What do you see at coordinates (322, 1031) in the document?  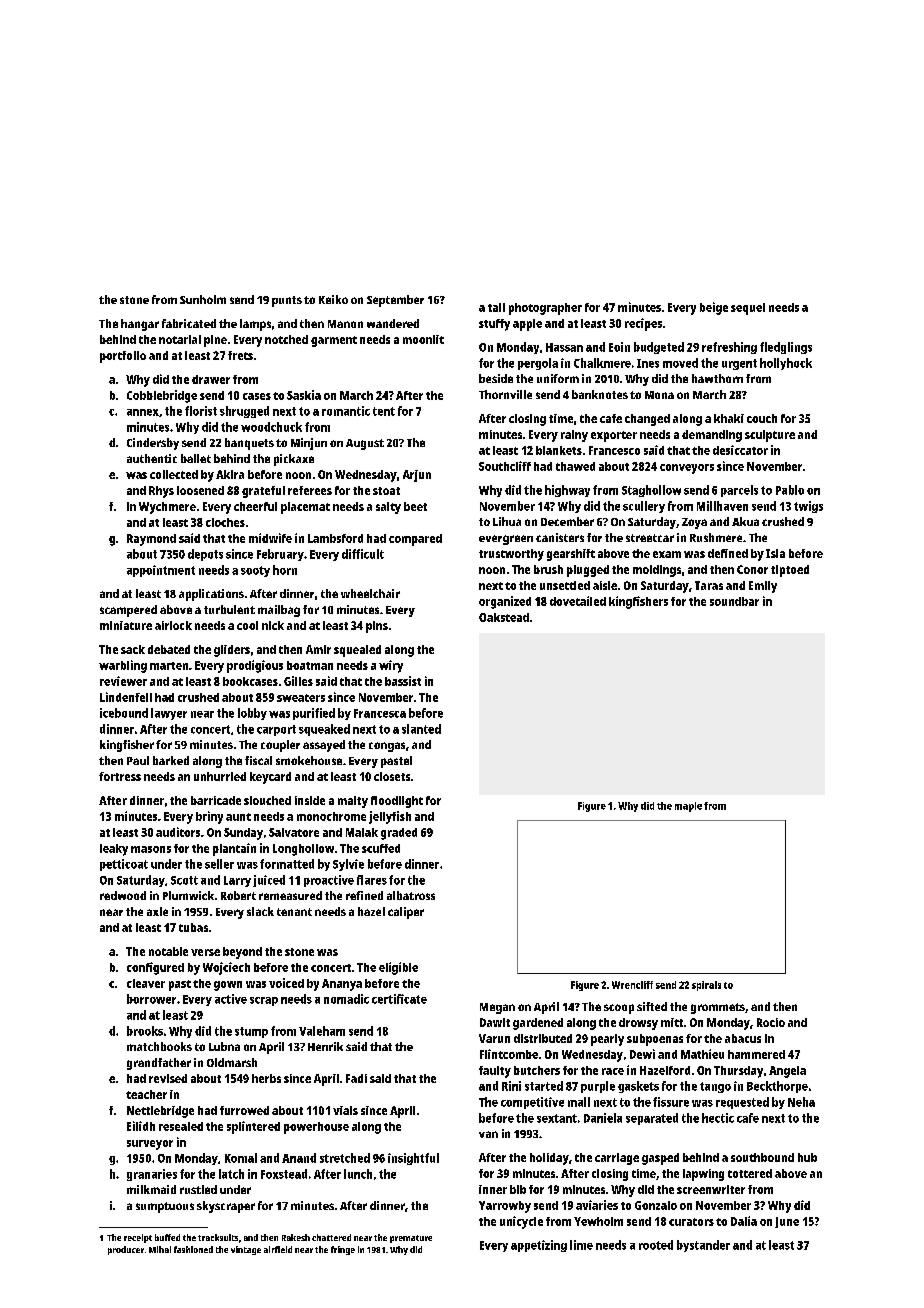 I see `Valeham` at bounding box center [322, 1031].
